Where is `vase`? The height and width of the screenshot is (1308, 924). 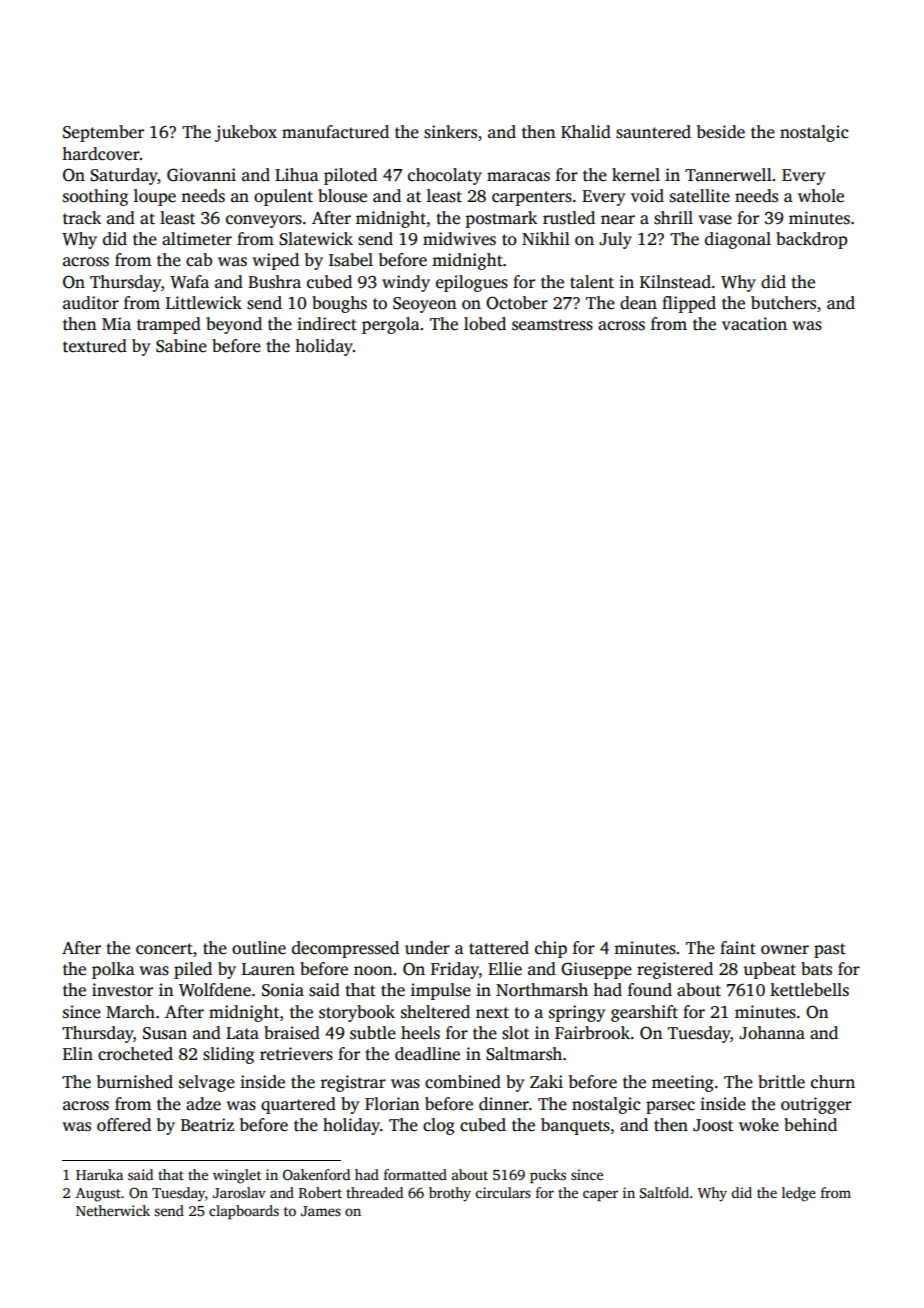
vase is located at coordinates (715, 220).
